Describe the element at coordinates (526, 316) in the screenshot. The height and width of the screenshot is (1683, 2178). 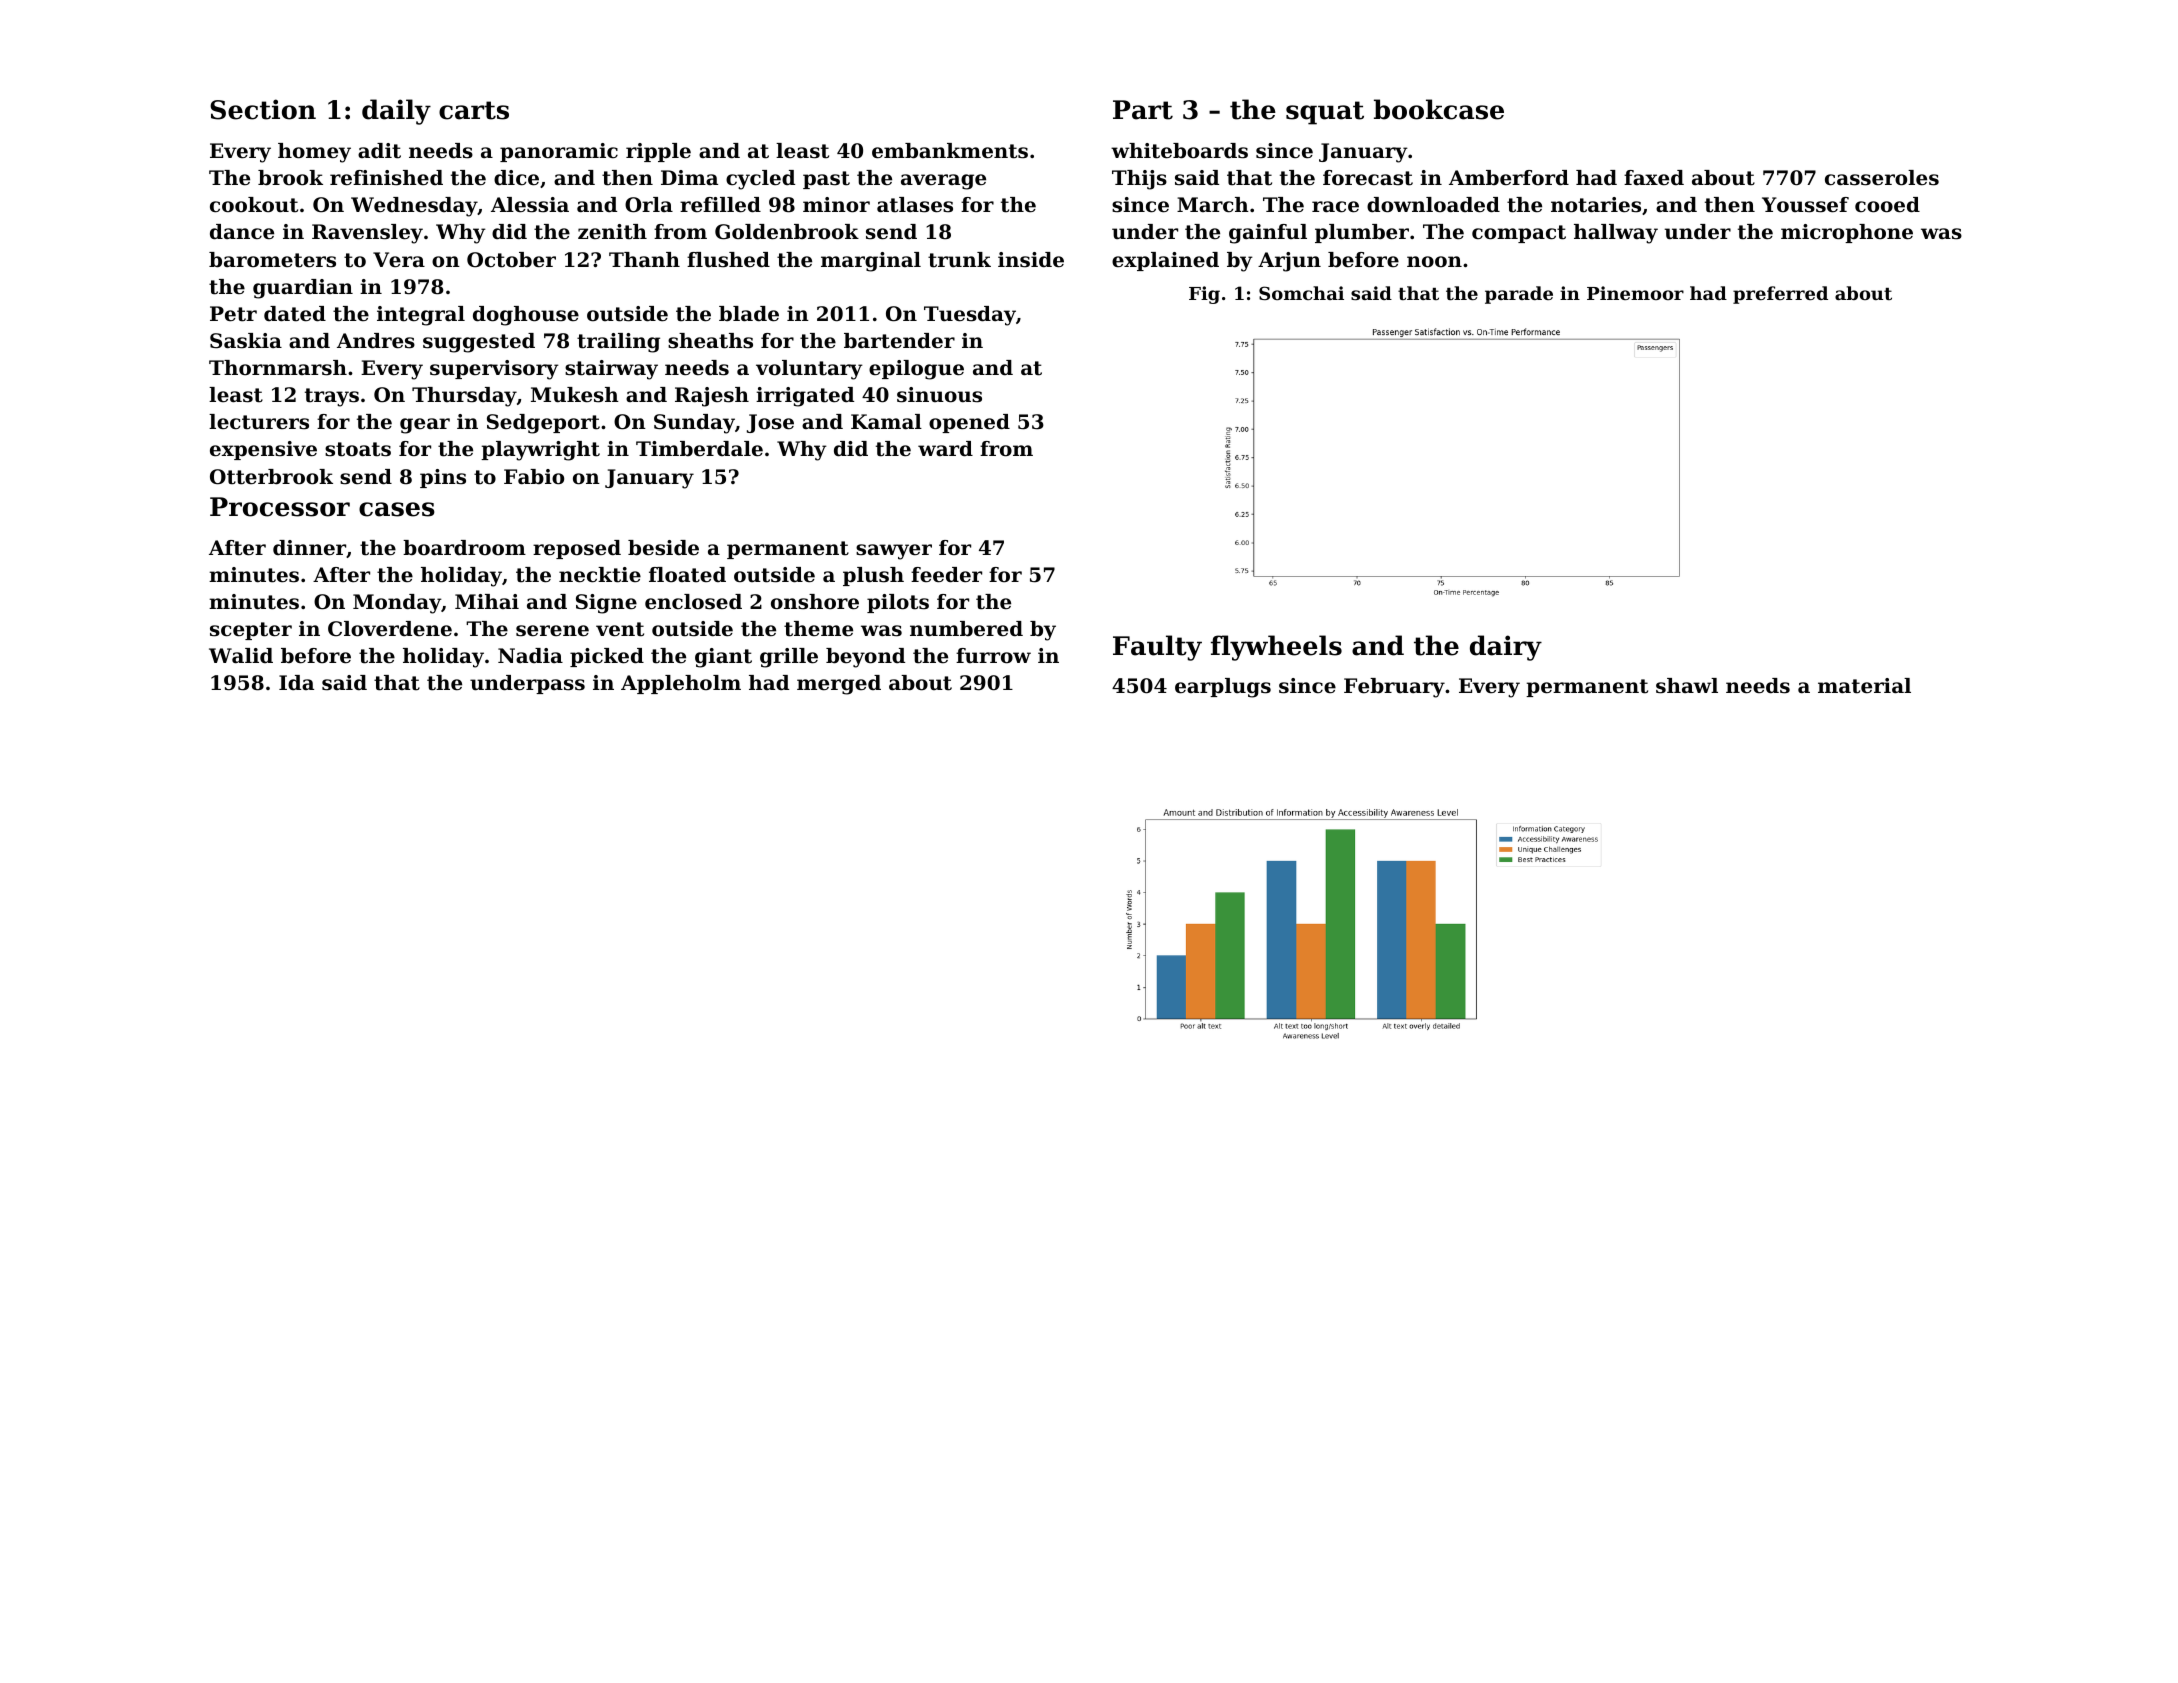
I see `doghouse` at that location.
